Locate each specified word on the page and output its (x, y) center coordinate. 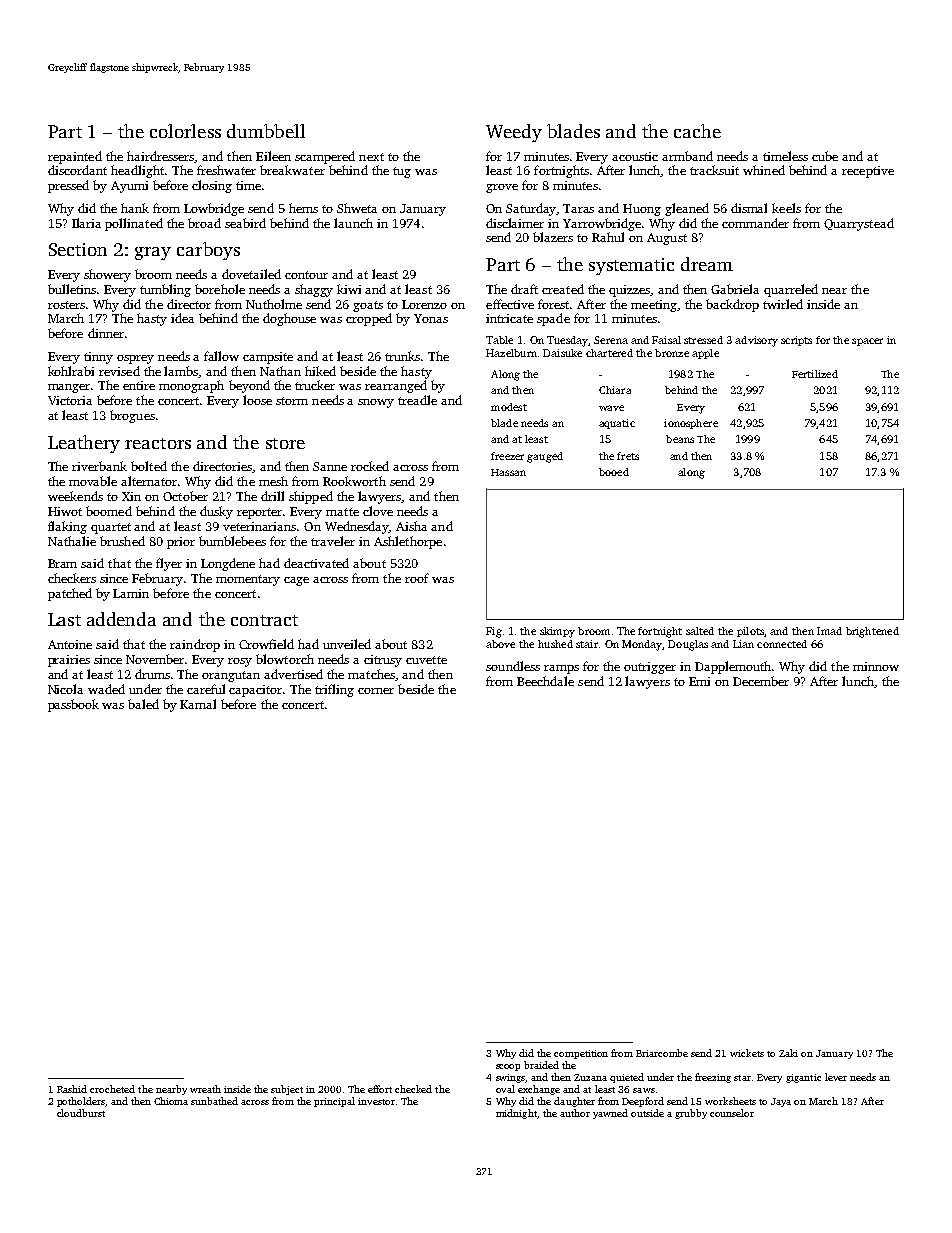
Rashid (72, 1089)
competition (581, 1054)
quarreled (791, 290)
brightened (872, 632)
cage (296, 581)
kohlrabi (71, 371)
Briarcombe (662, 1053)
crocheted (112, 1089)
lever (836, 1077)
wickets (747, 1053)
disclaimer (515, 223)
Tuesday (567, 341)
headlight (137, 171)
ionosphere (691, 424)
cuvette (426, 660)
